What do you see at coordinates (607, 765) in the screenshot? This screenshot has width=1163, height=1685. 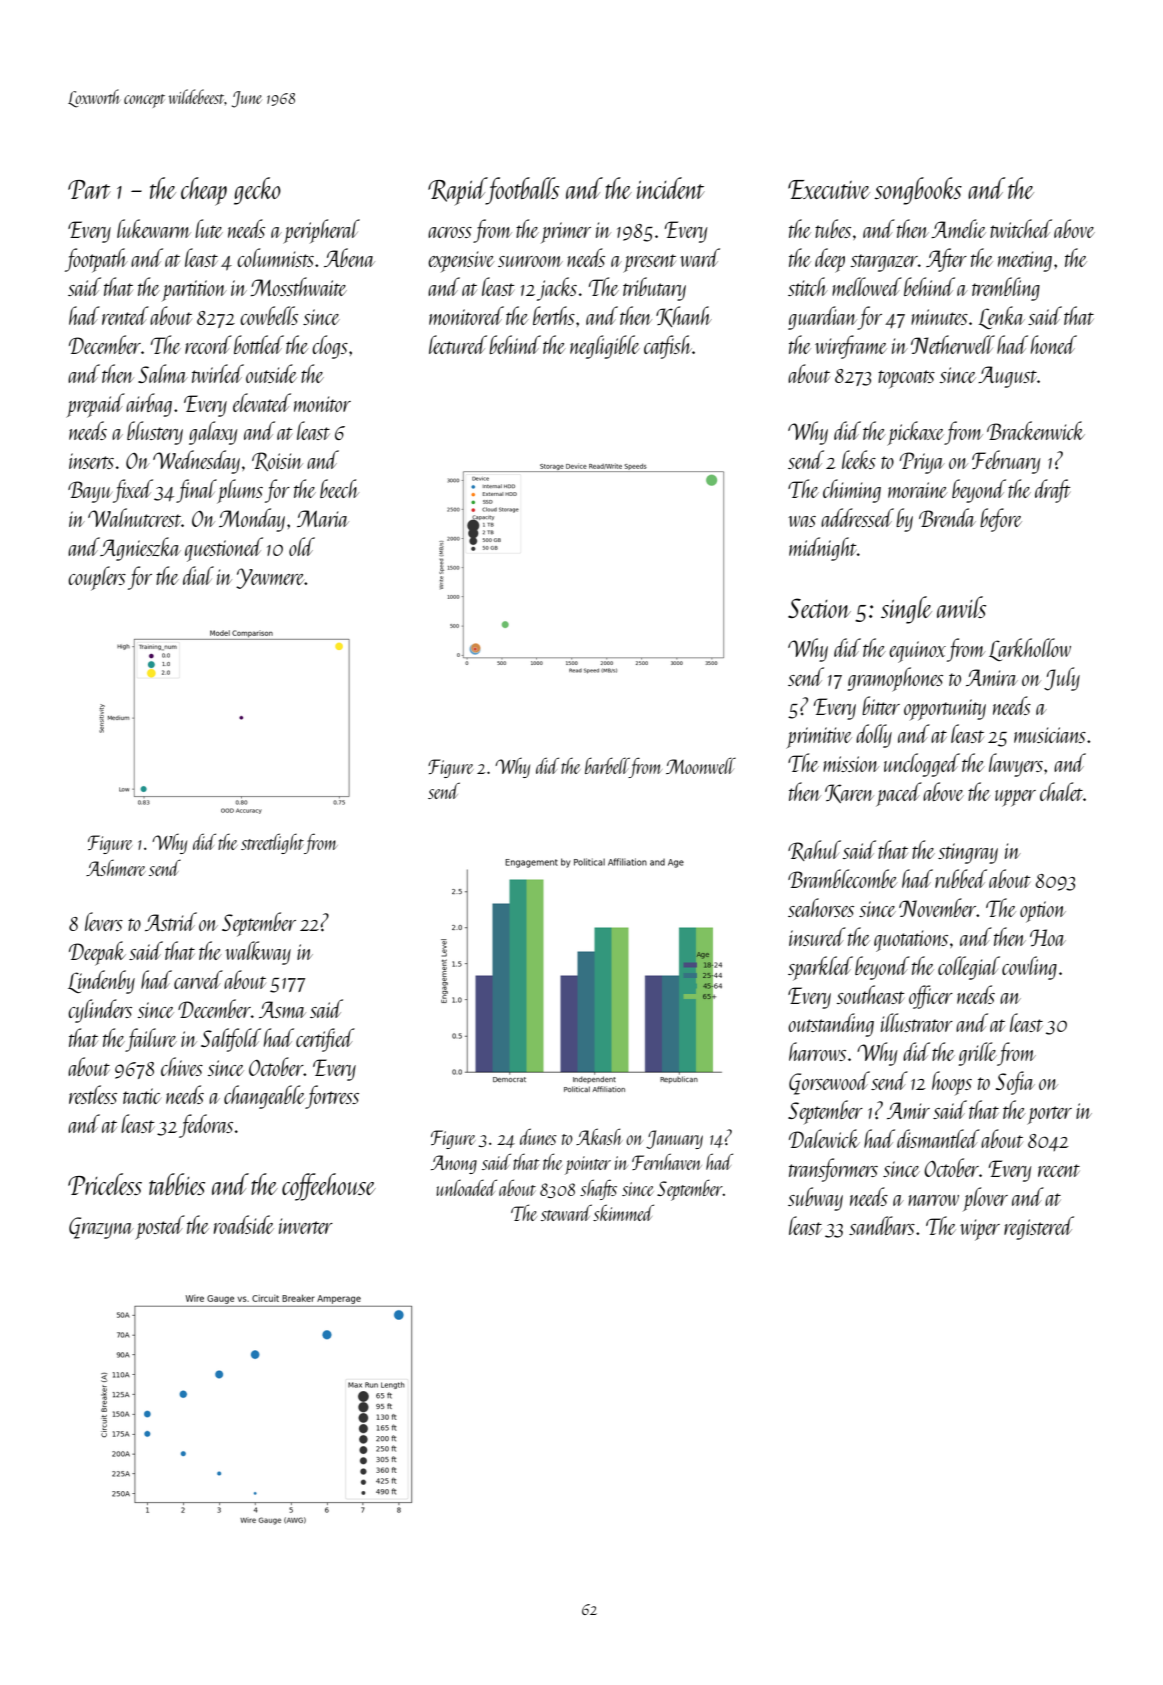 I see `barbell` at bounding box center [607, 765].
